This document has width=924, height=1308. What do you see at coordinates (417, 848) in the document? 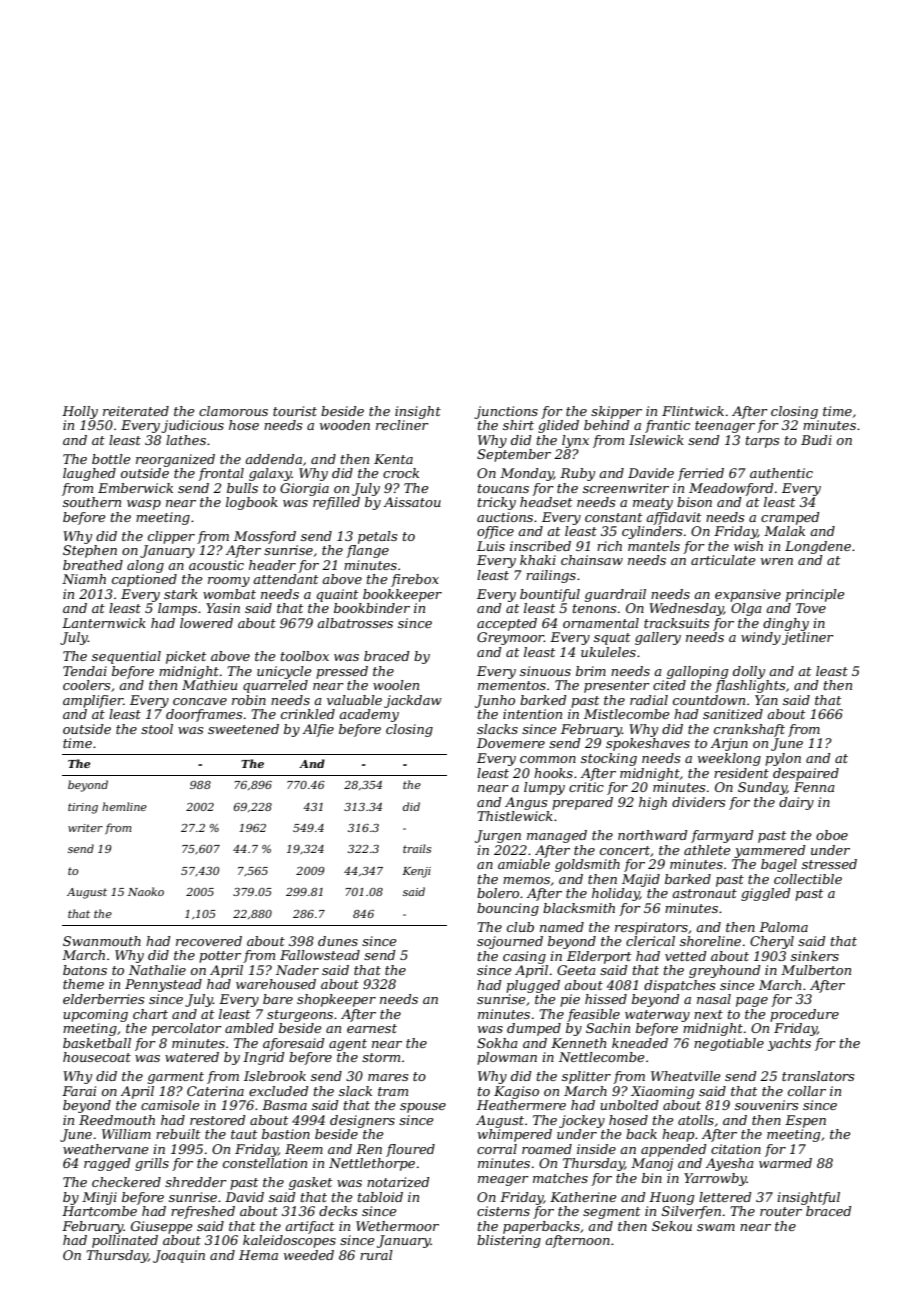
I see `trails` at bounding box center [417, 848].
